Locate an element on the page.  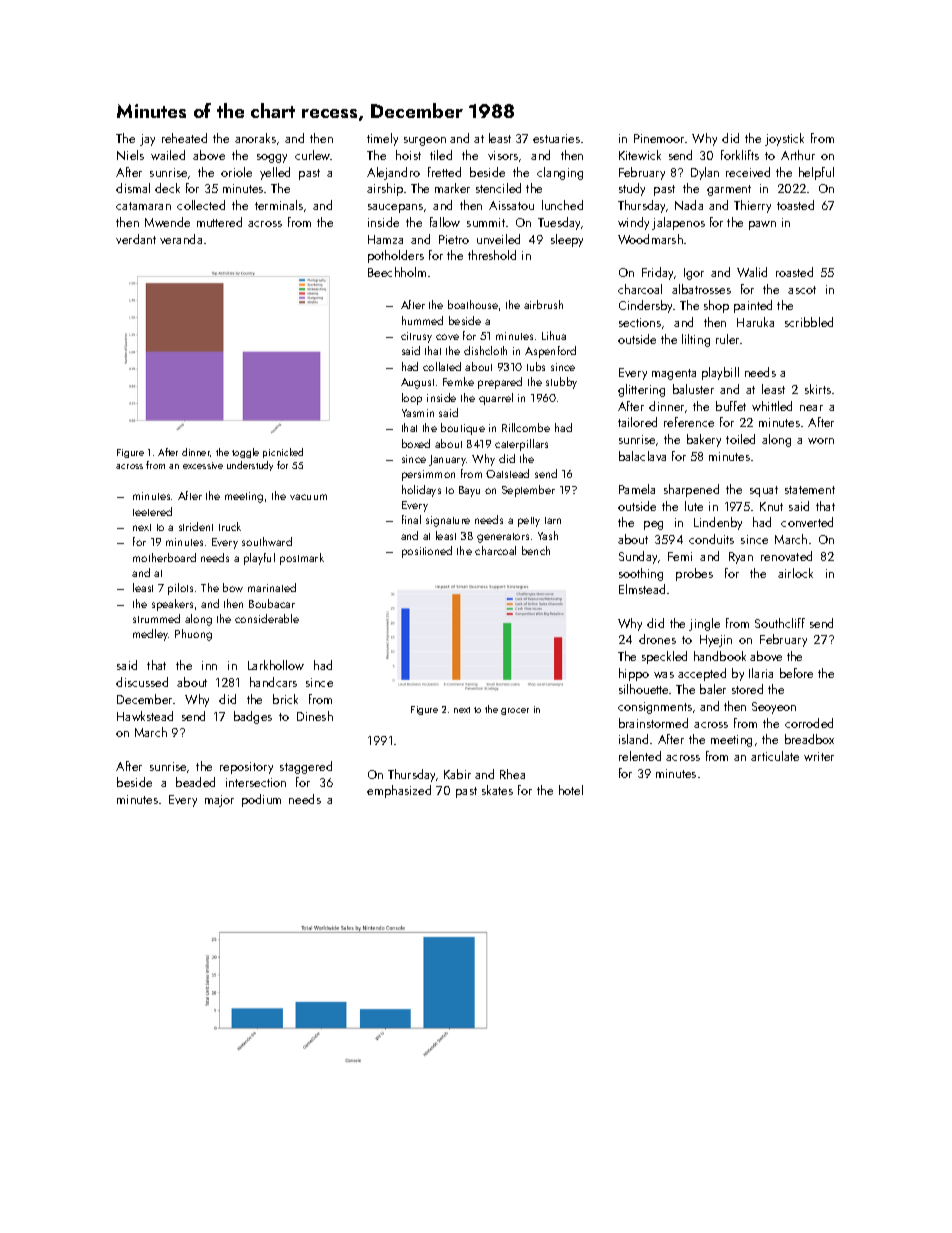
Niels is located at coordinates (130, 155).
